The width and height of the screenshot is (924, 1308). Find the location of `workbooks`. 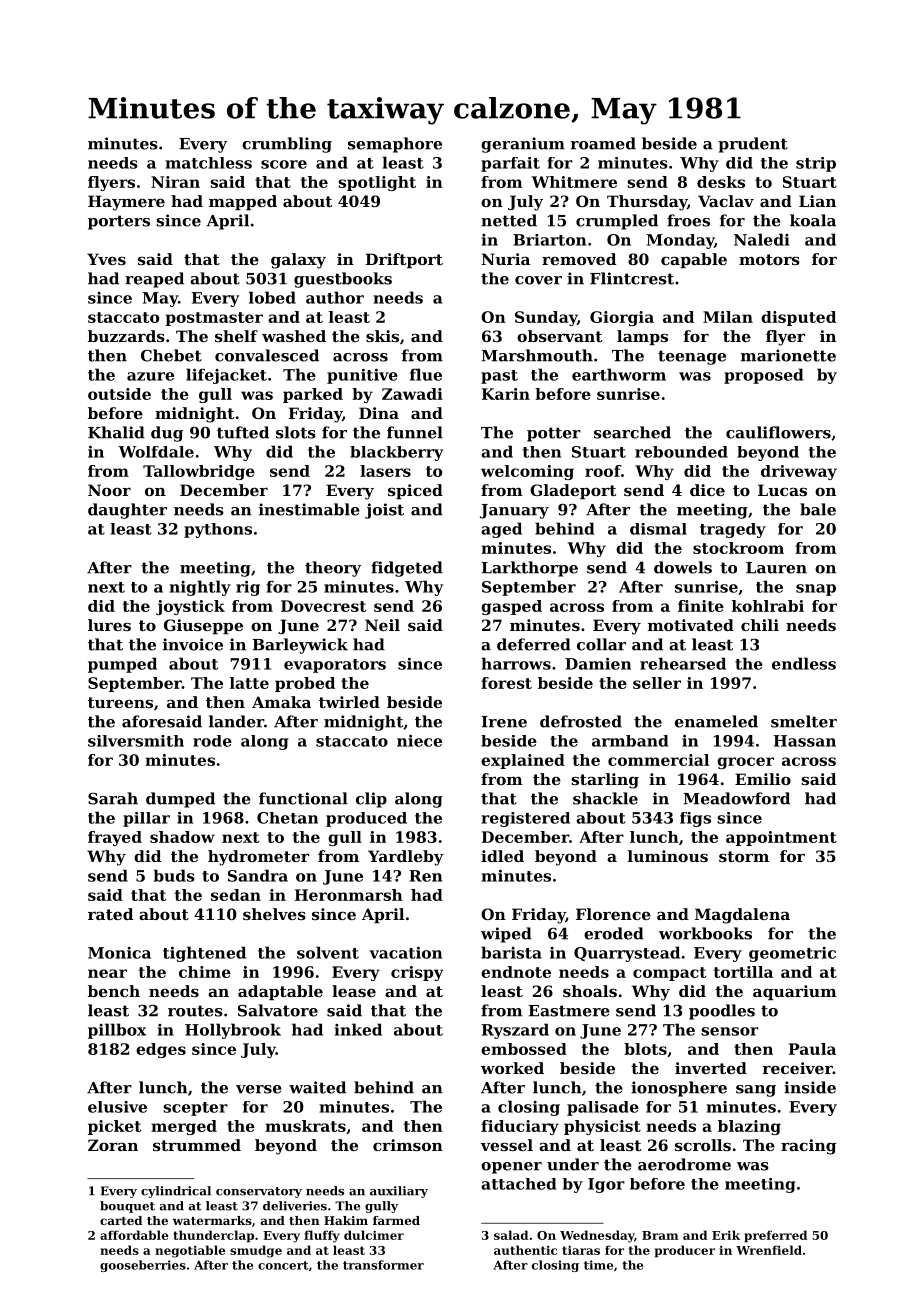

workbooks is located at coordinates (705, 933).
